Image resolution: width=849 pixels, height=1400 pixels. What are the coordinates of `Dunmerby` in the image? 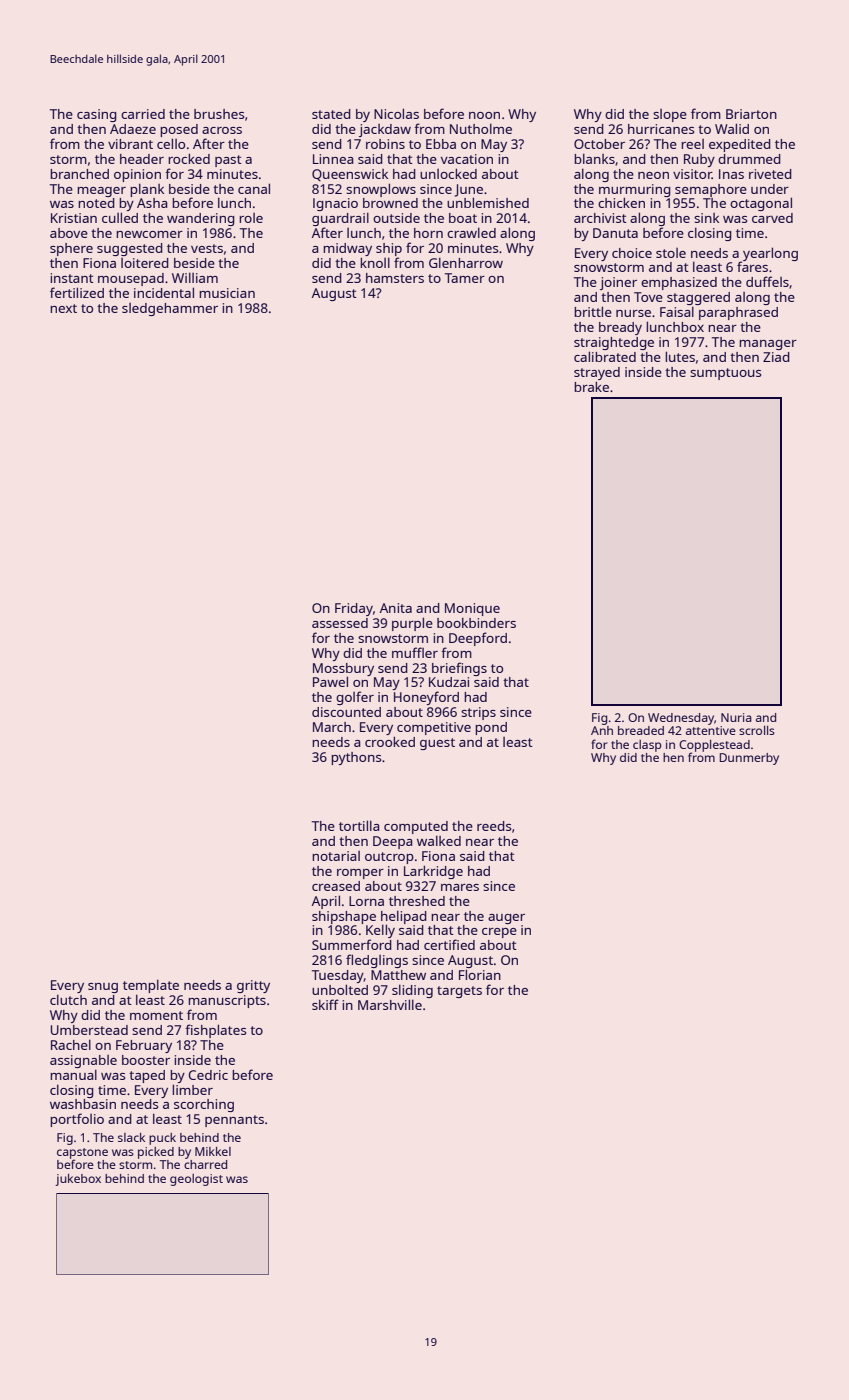 It's located at (749, 759).
